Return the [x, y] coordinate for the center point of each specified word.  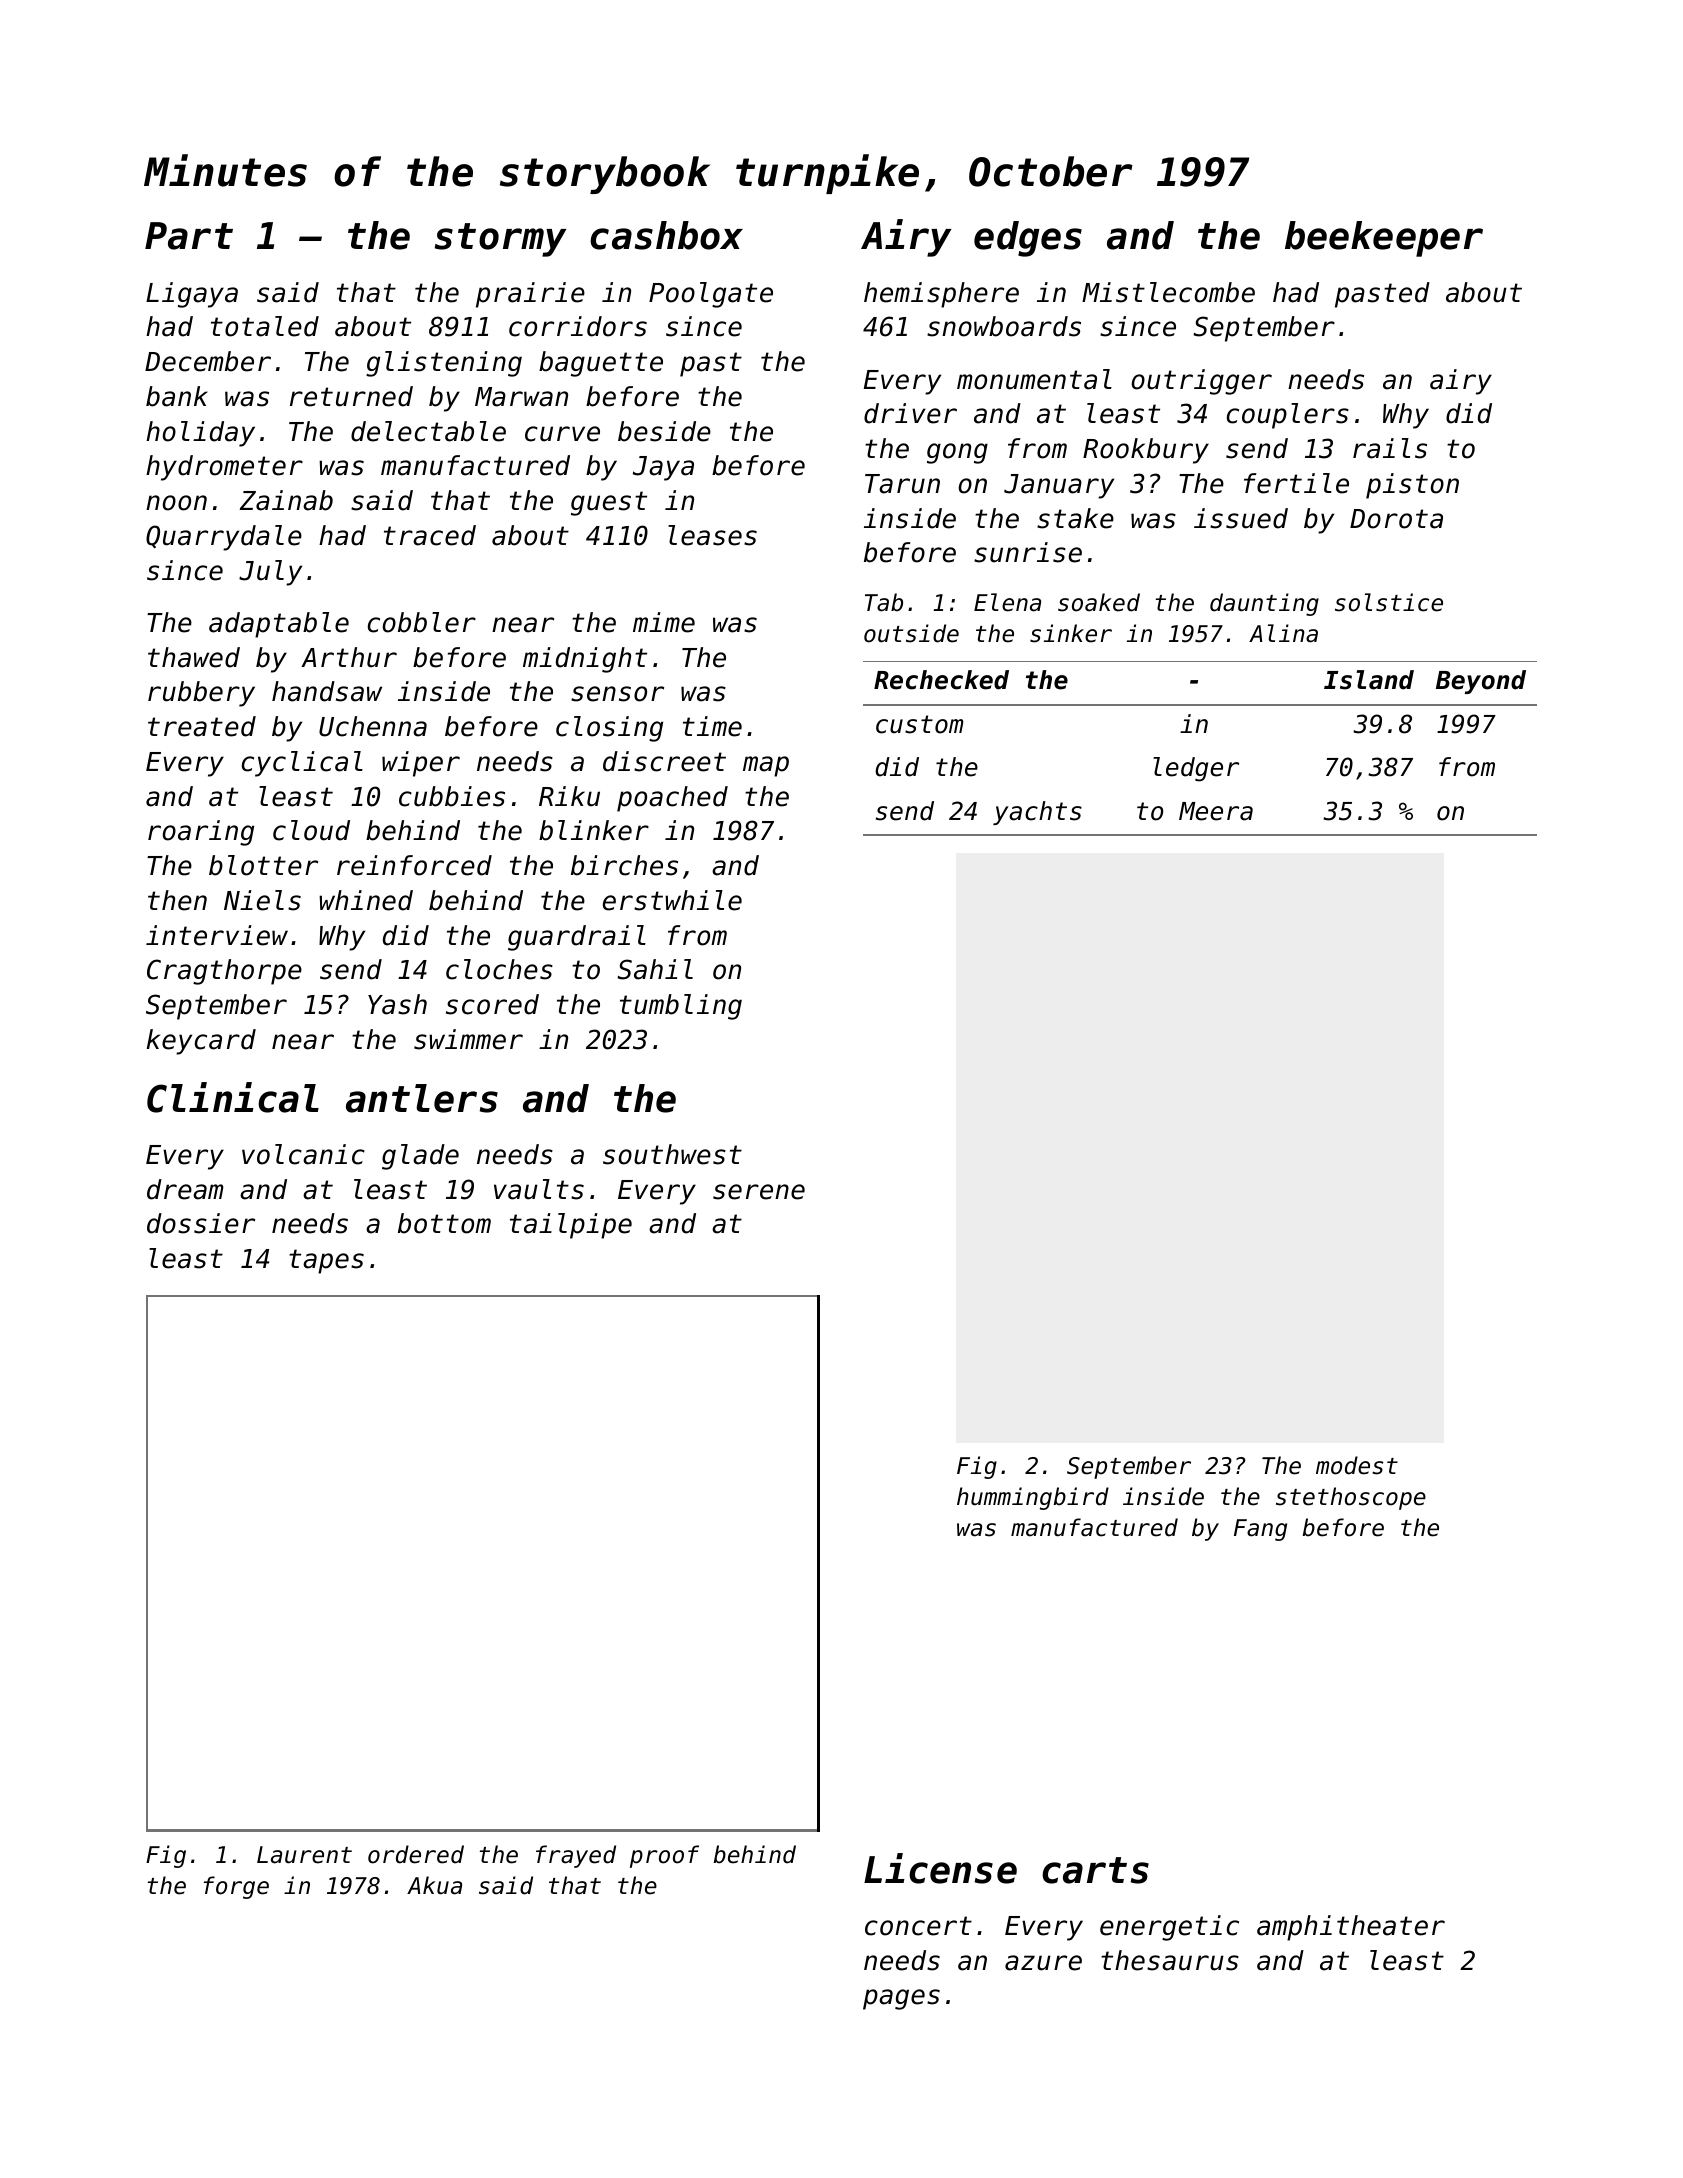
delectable [428, 431]
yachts [1037, 813]
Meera [1216, 811]
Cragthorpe [224, 972]
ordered [416, 1854]
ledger [1196, 769]
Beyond [1481, 682]
